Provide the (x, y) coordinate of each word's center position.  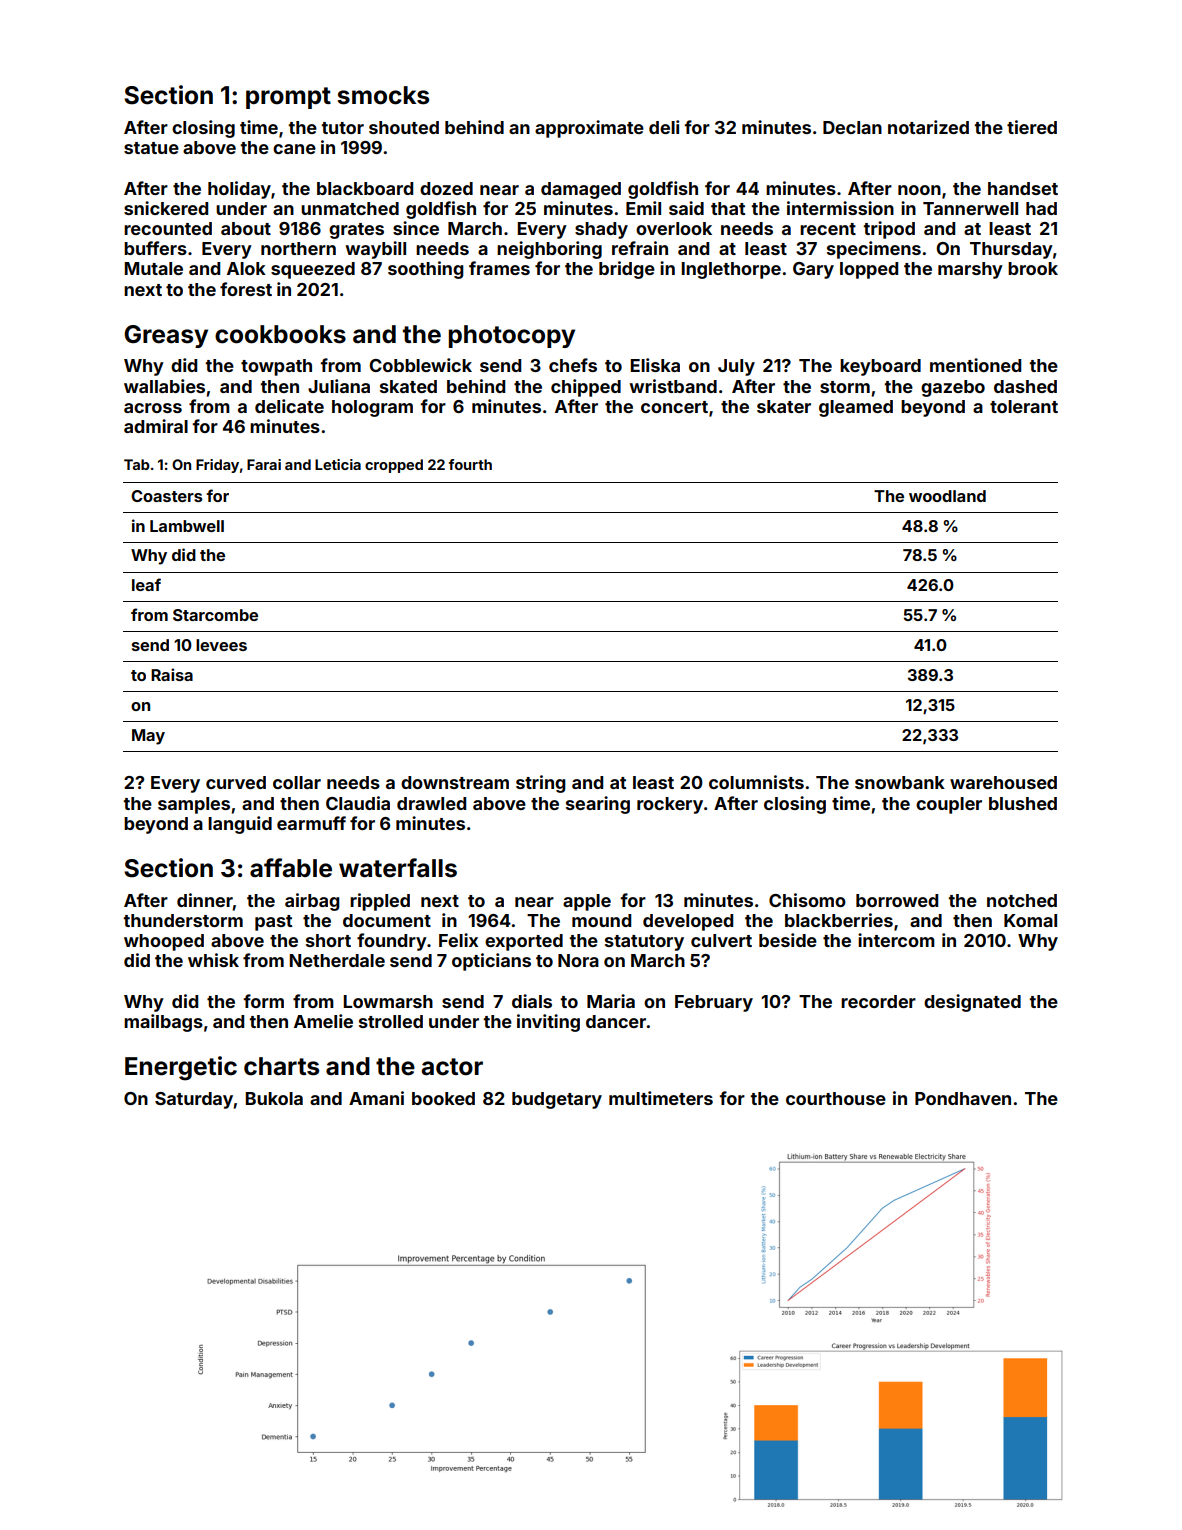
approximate (589, 129)
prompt (288, 98)
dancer (616, 1021)
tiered (1032, 127)
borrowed (897, 900)
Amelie (323, 1021)
